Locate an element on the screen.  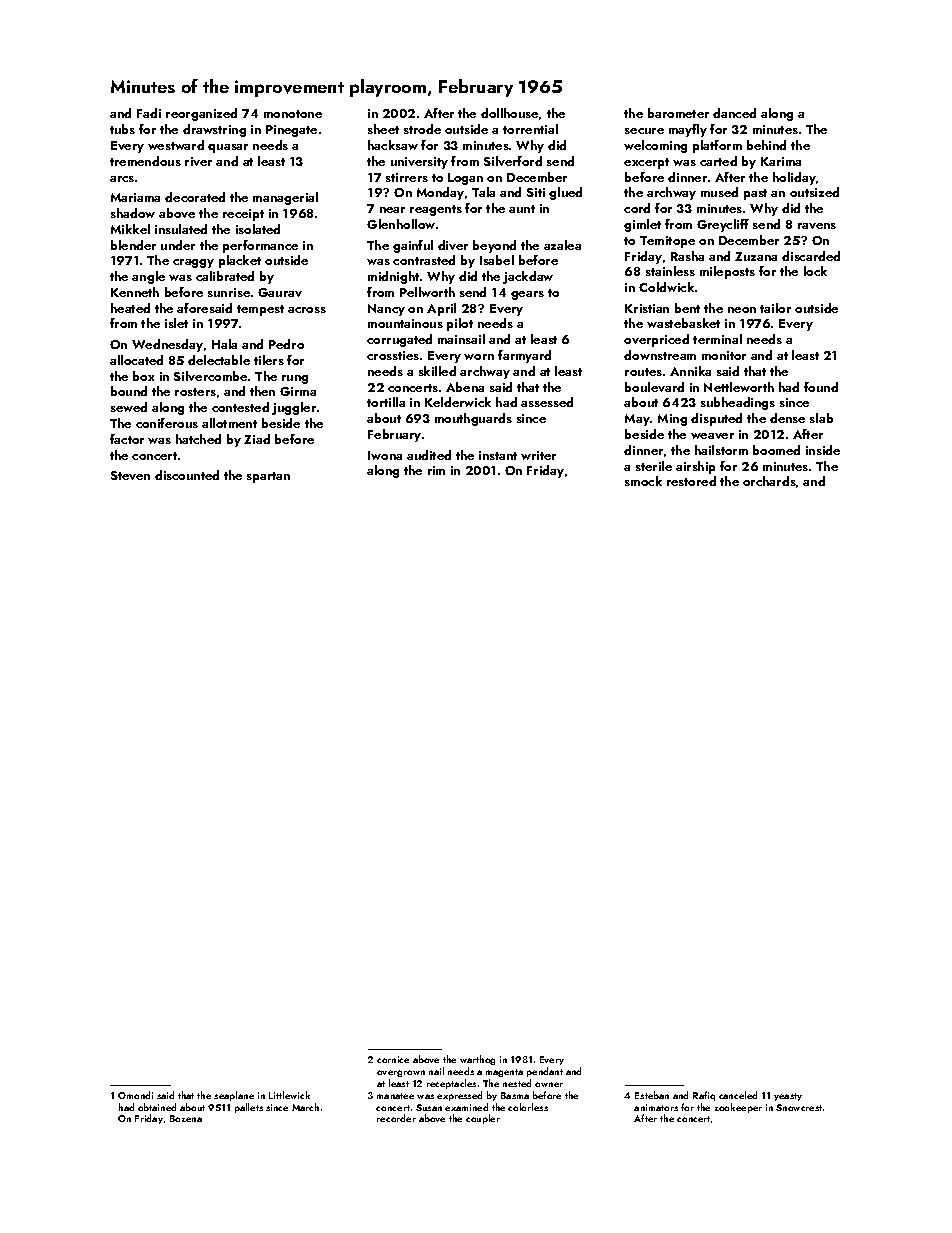
Ziad is located at coordinates (257, 439).
